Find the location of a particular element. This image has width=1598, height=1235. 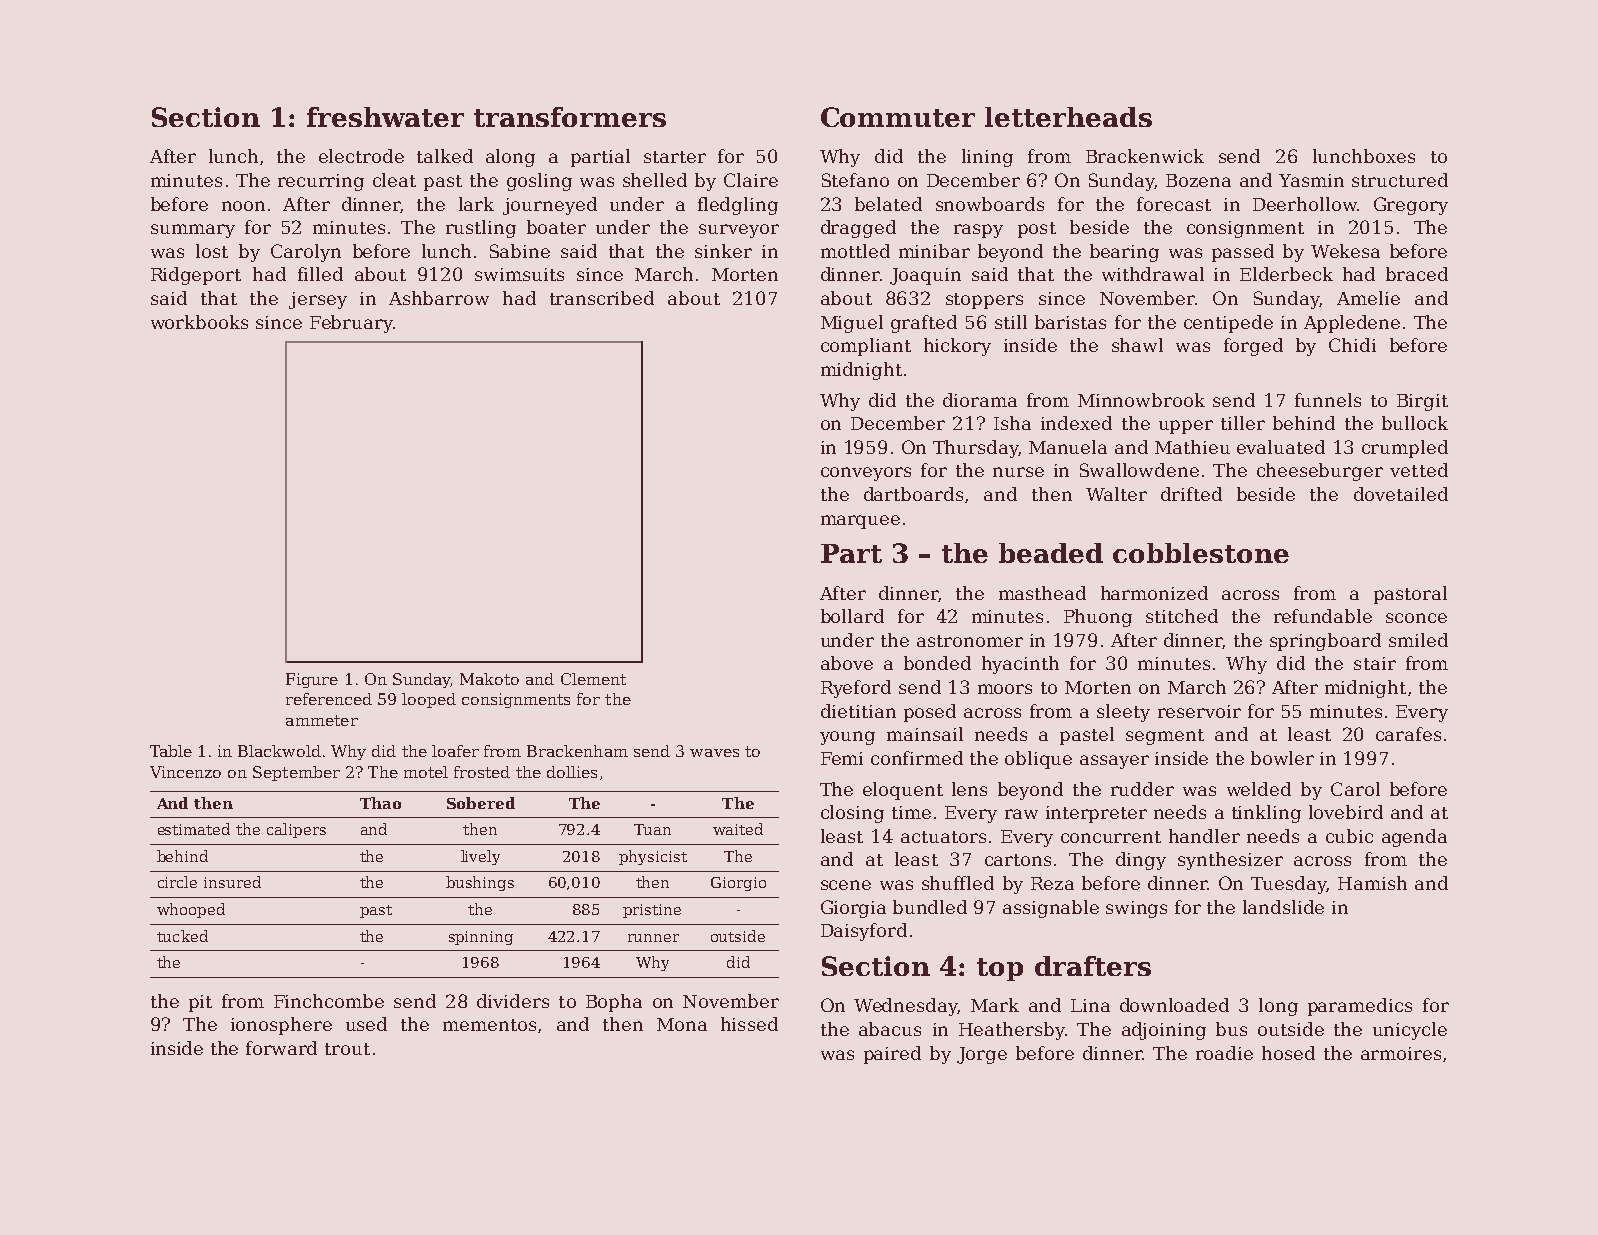

roadie is located at coordinates (1224, 1053).
